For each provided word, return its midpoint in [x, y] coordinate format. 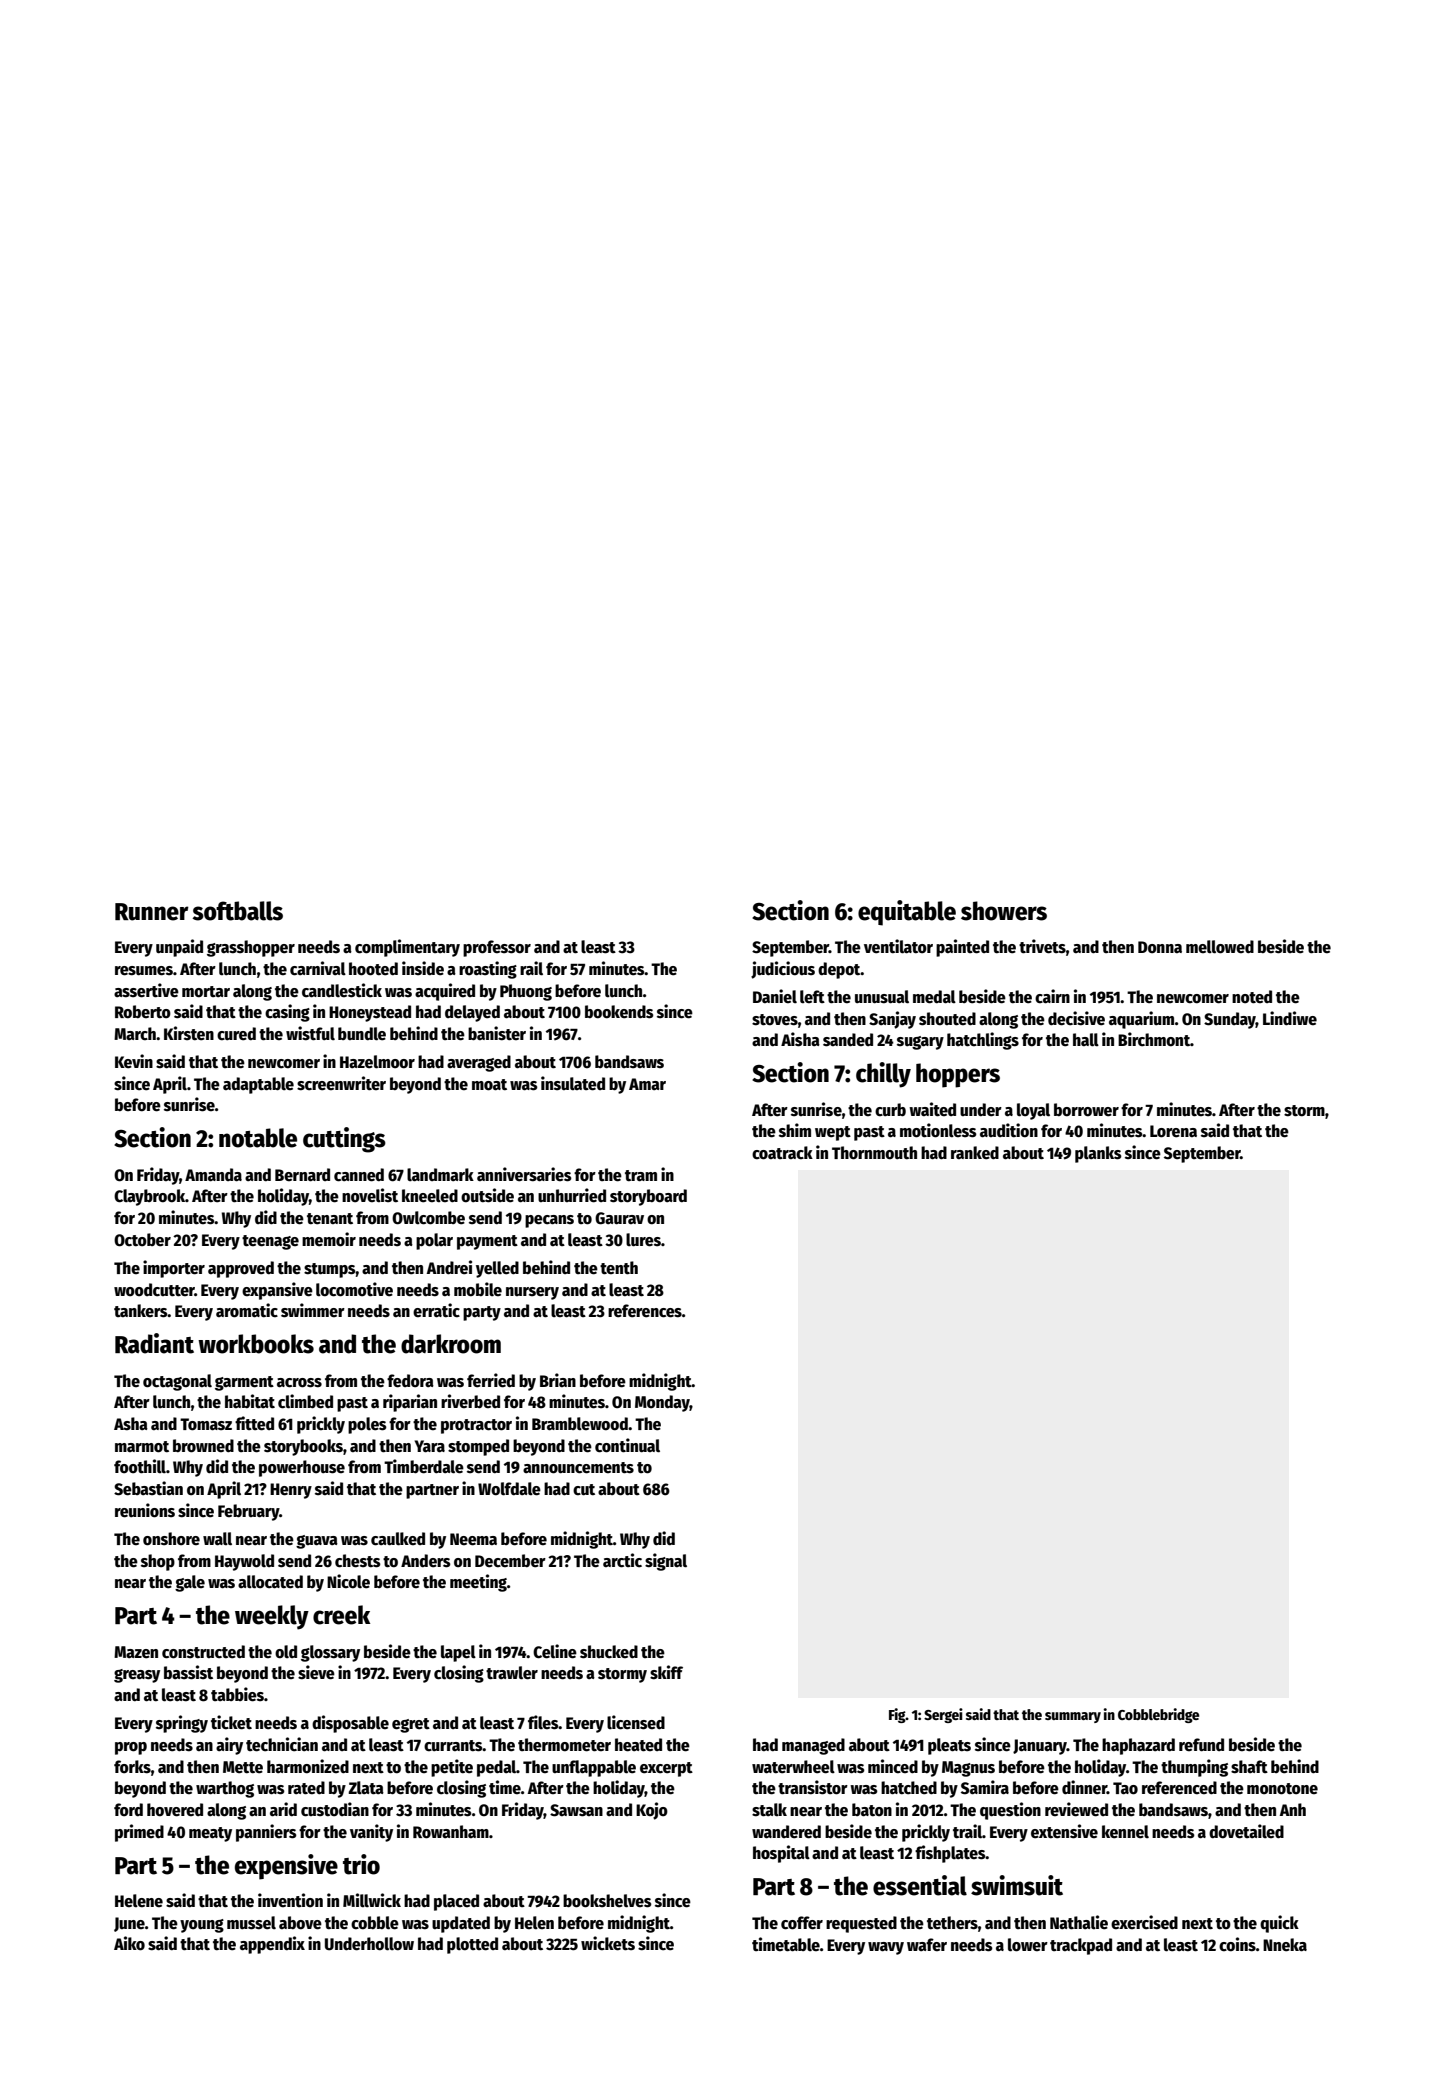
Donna [1160, 947]
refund [1201, 1745]
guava [317, 1542]
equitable [907, 913]
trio [361, 1864]
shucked [609, 1652]
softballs [237, 911]
